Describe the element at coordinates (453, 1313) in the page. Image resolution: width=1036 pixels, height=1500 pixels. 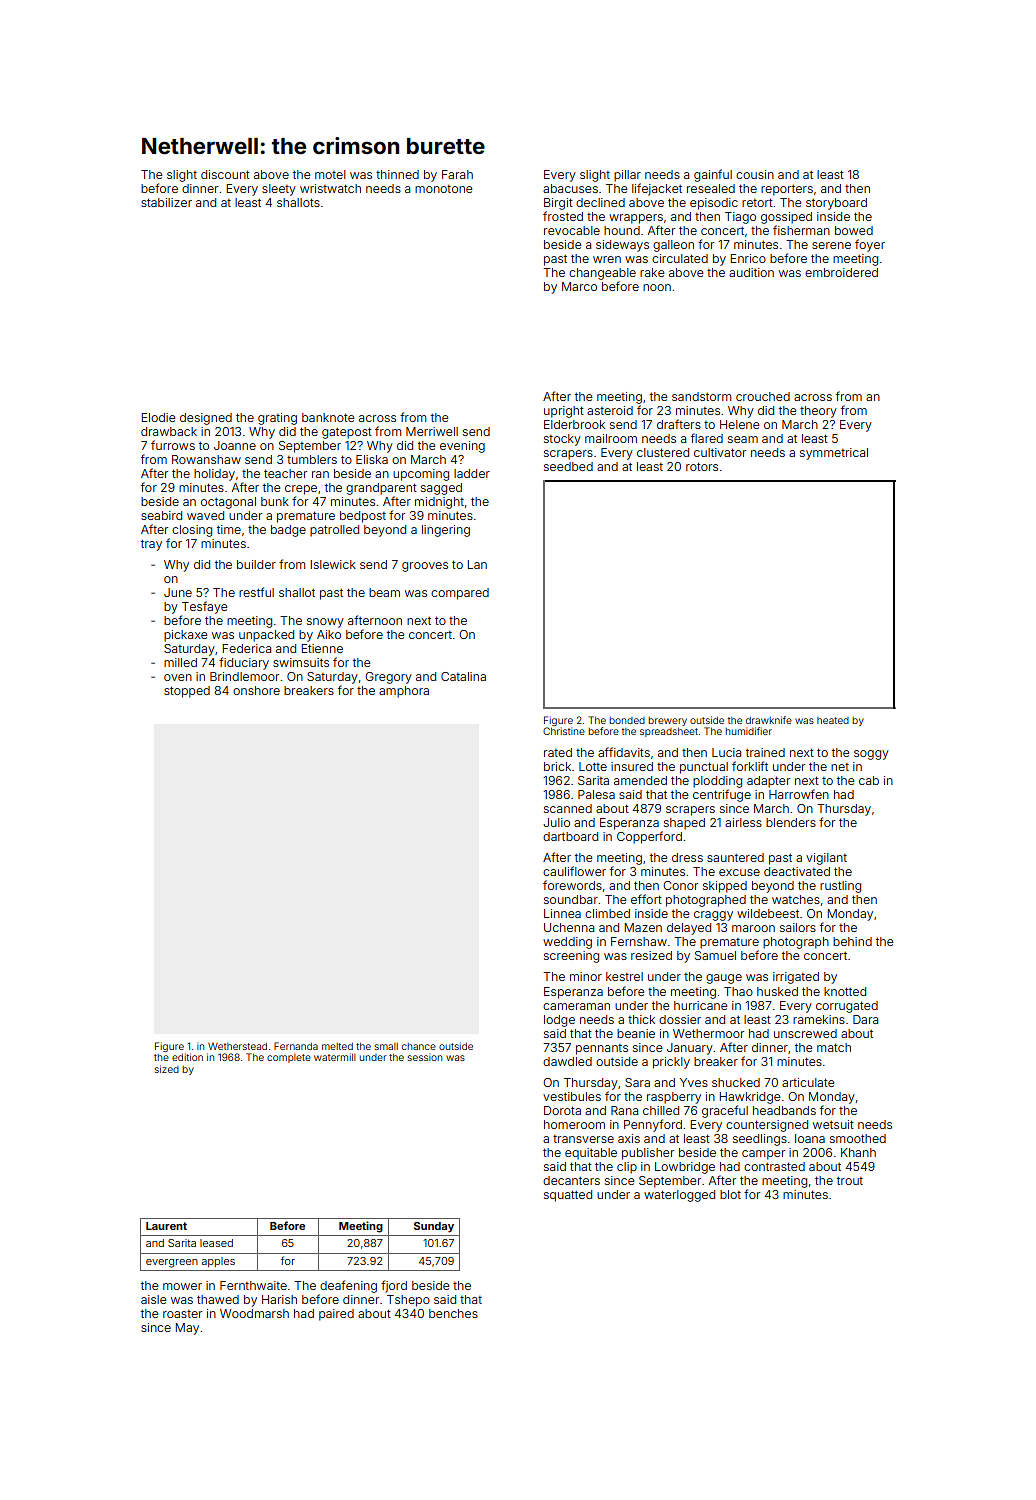
I see `benches` at that location.
